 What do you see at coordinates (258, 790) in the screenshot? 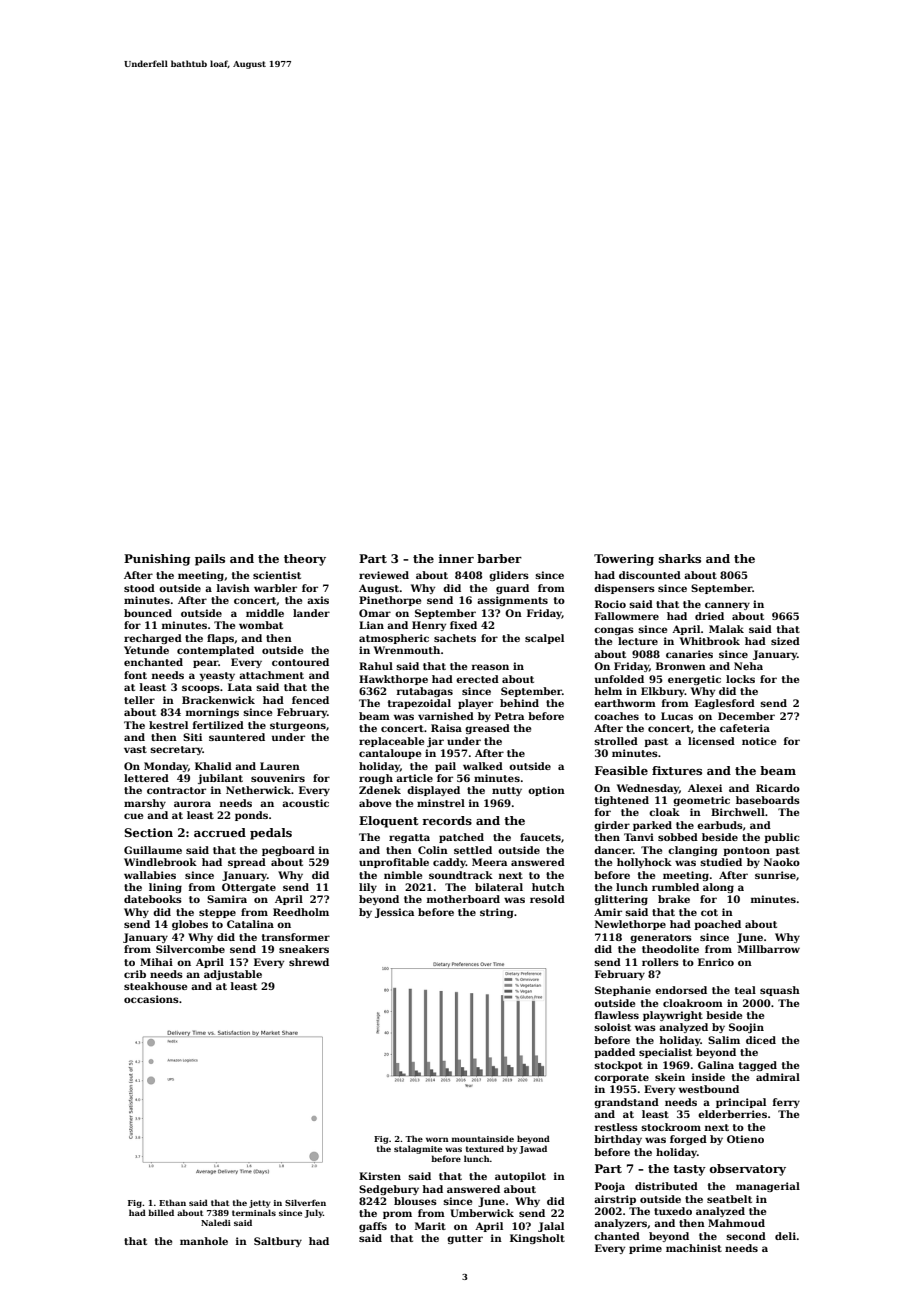
I see `Netherwick` at bounding box center [258, 790].
